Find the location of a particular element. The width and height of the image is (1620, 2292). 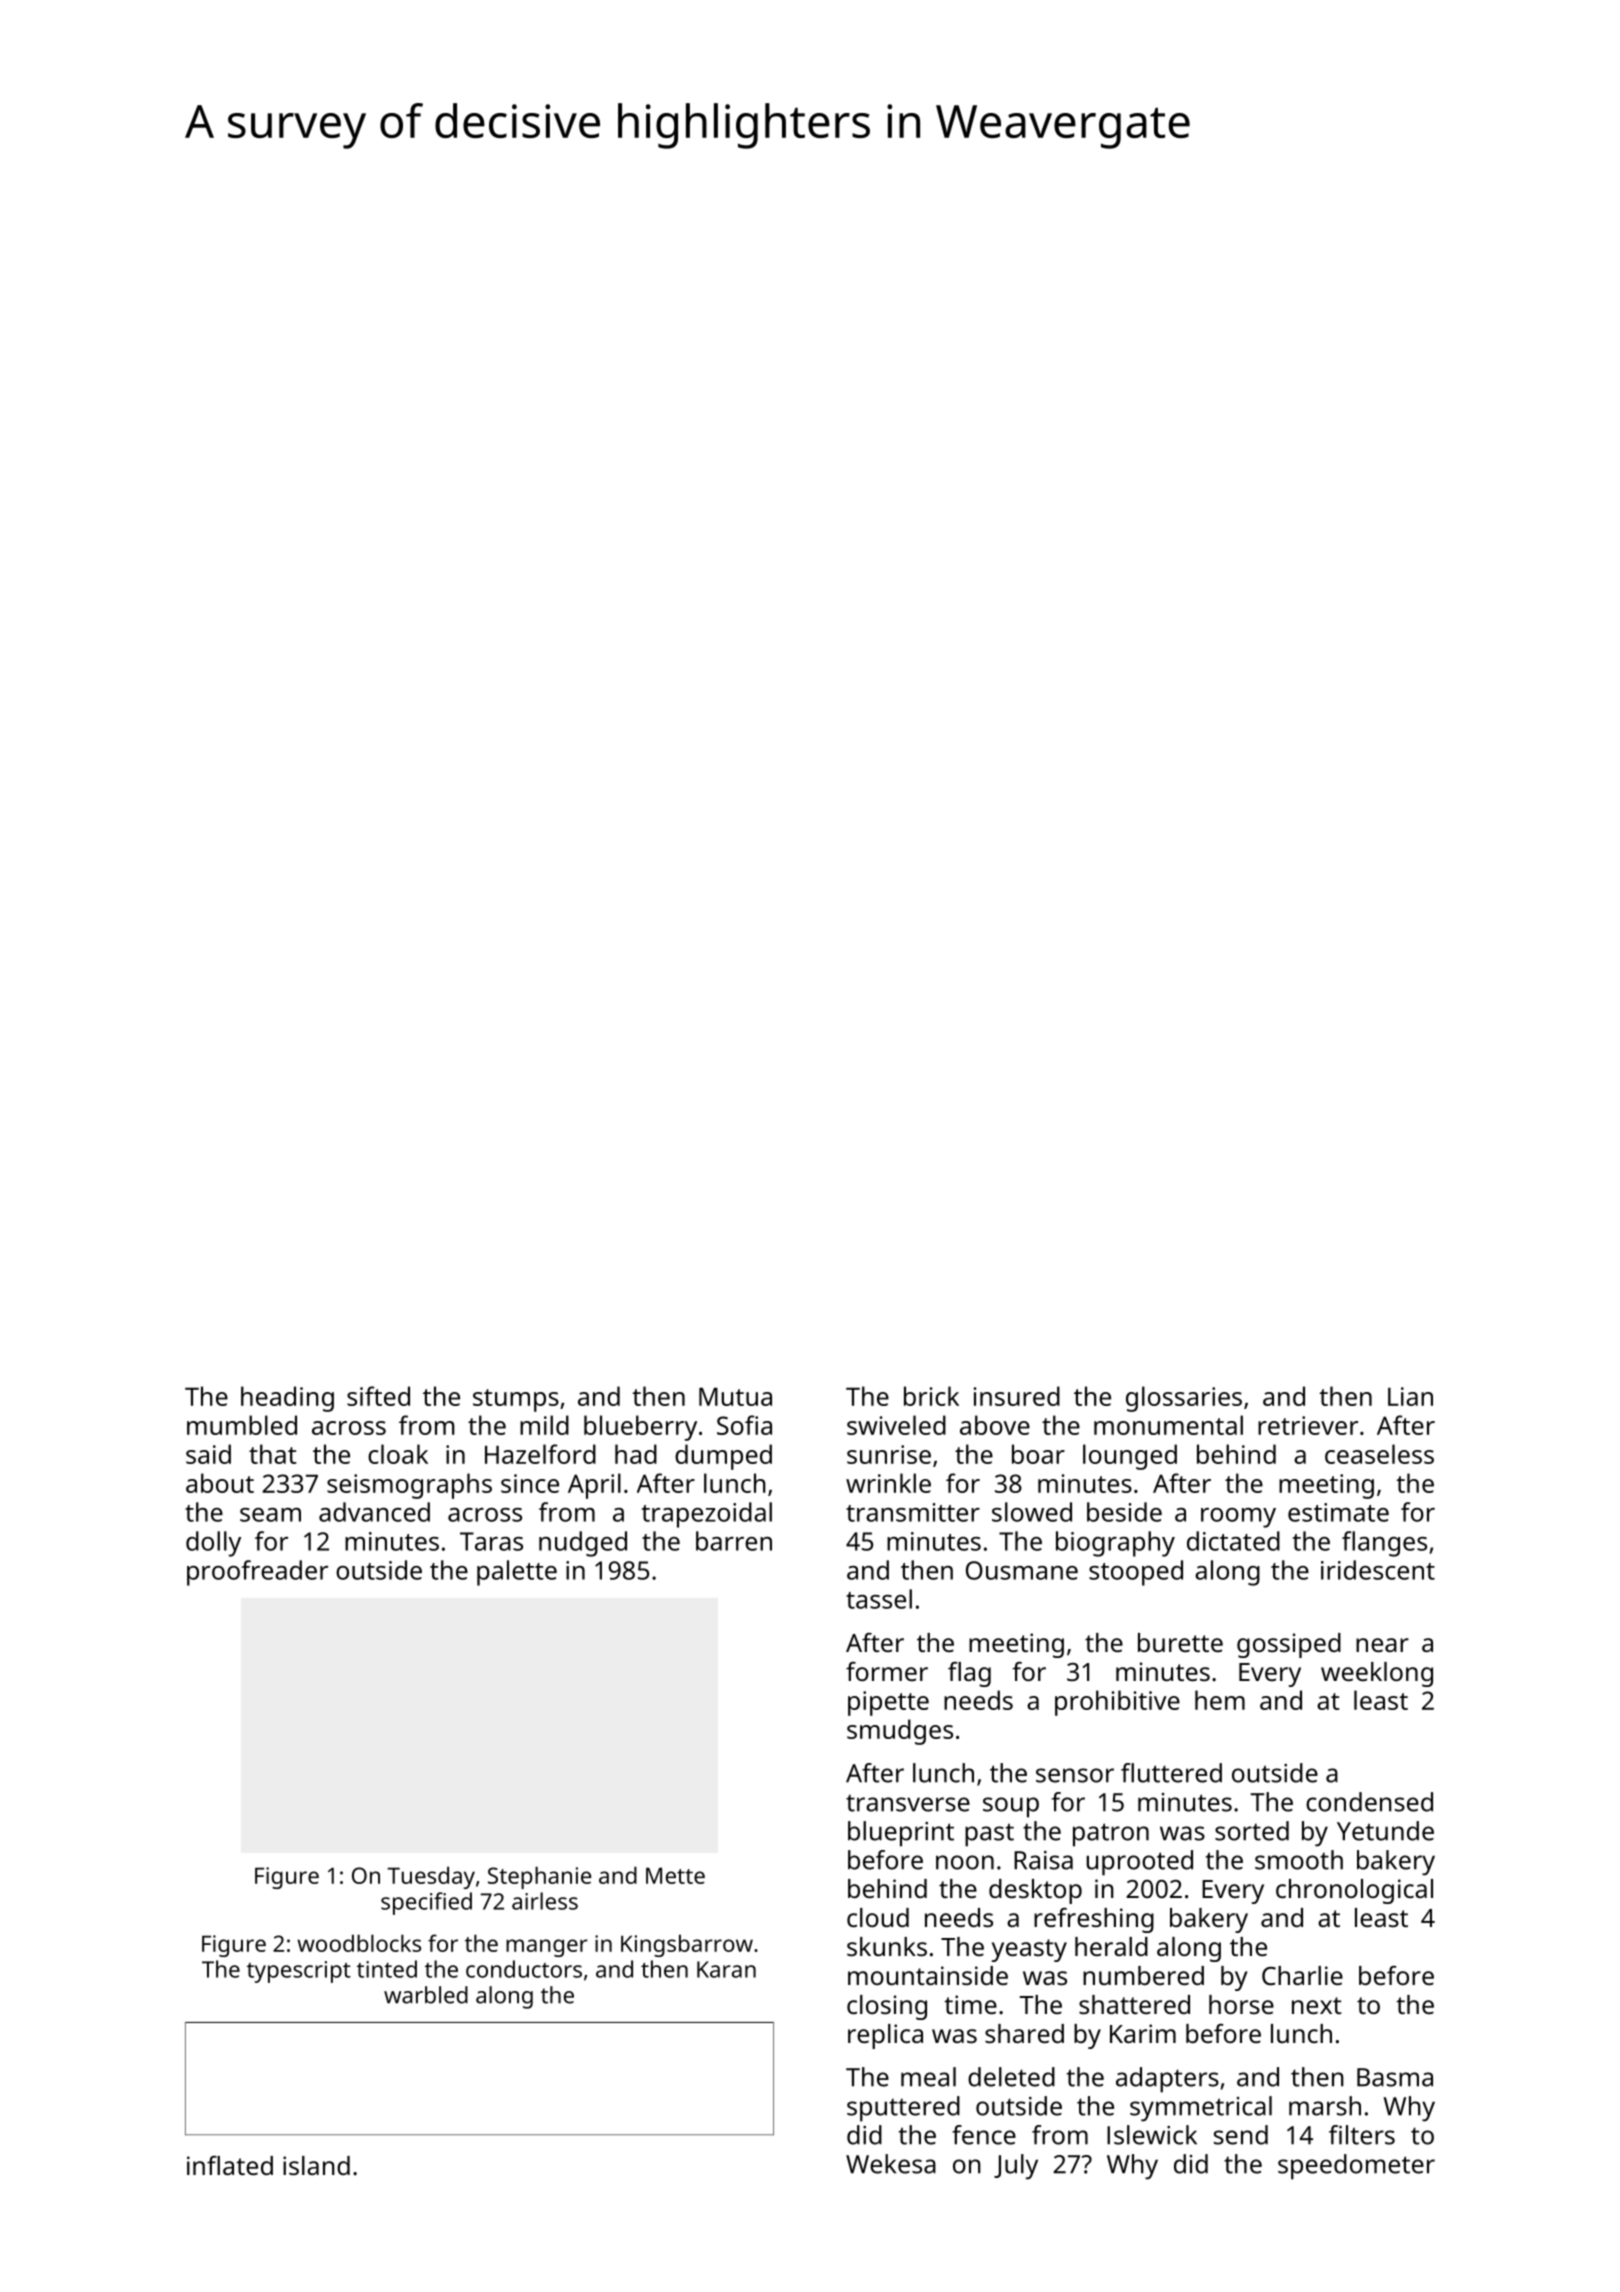

Tuesday is located at coordinates (431, 1877).
